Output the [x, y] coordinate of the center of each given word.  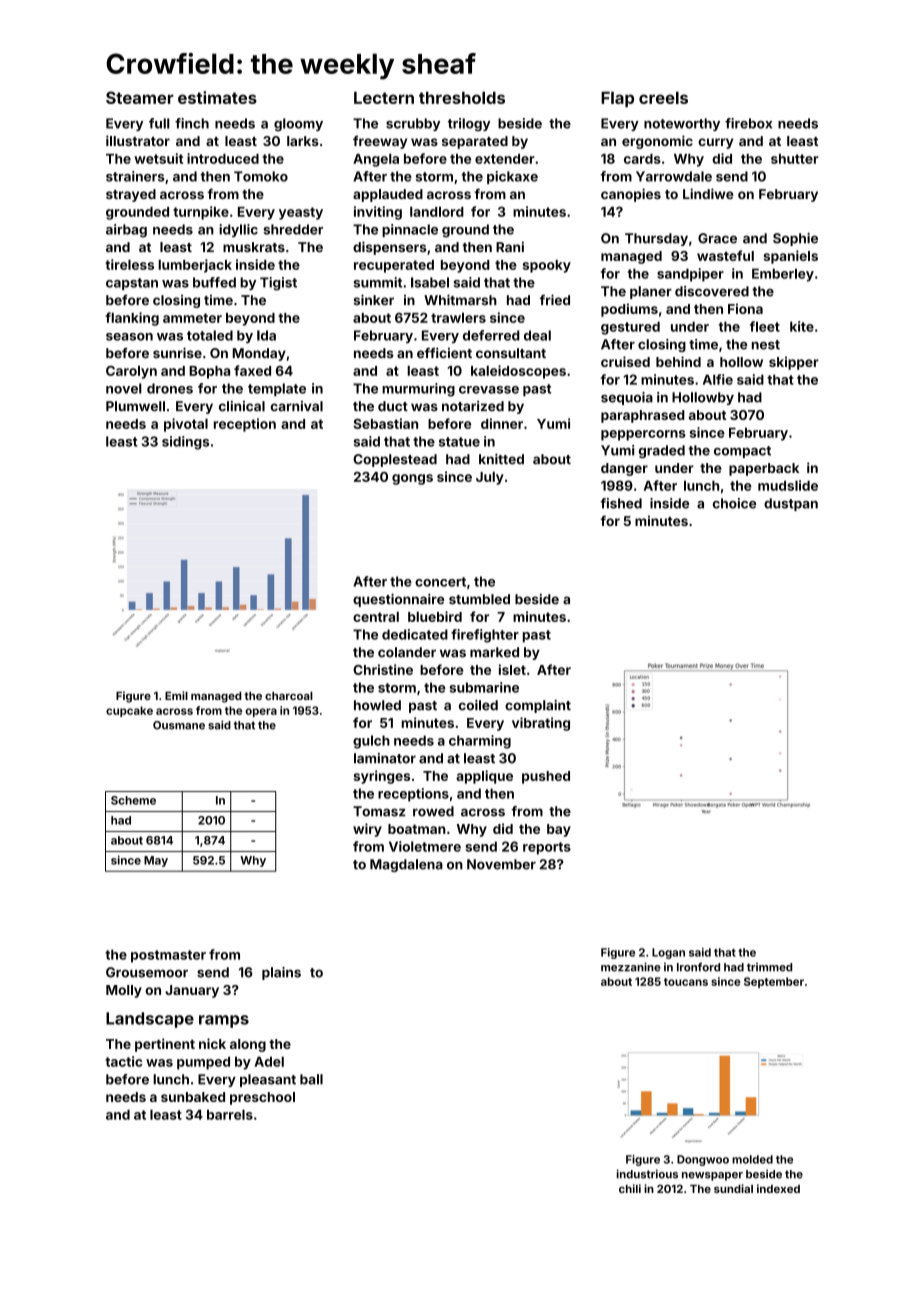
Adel [269, 1061]
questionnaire [398, 600]
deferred [491, 335]
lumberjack [195, 266]
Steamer [139, 97]
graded [662, 451]
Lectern [384, 98]
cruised [625, 361]
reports [547, 848]
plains [281, 973]
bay [559, 830]
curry [715, 143]
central [376, 616]
